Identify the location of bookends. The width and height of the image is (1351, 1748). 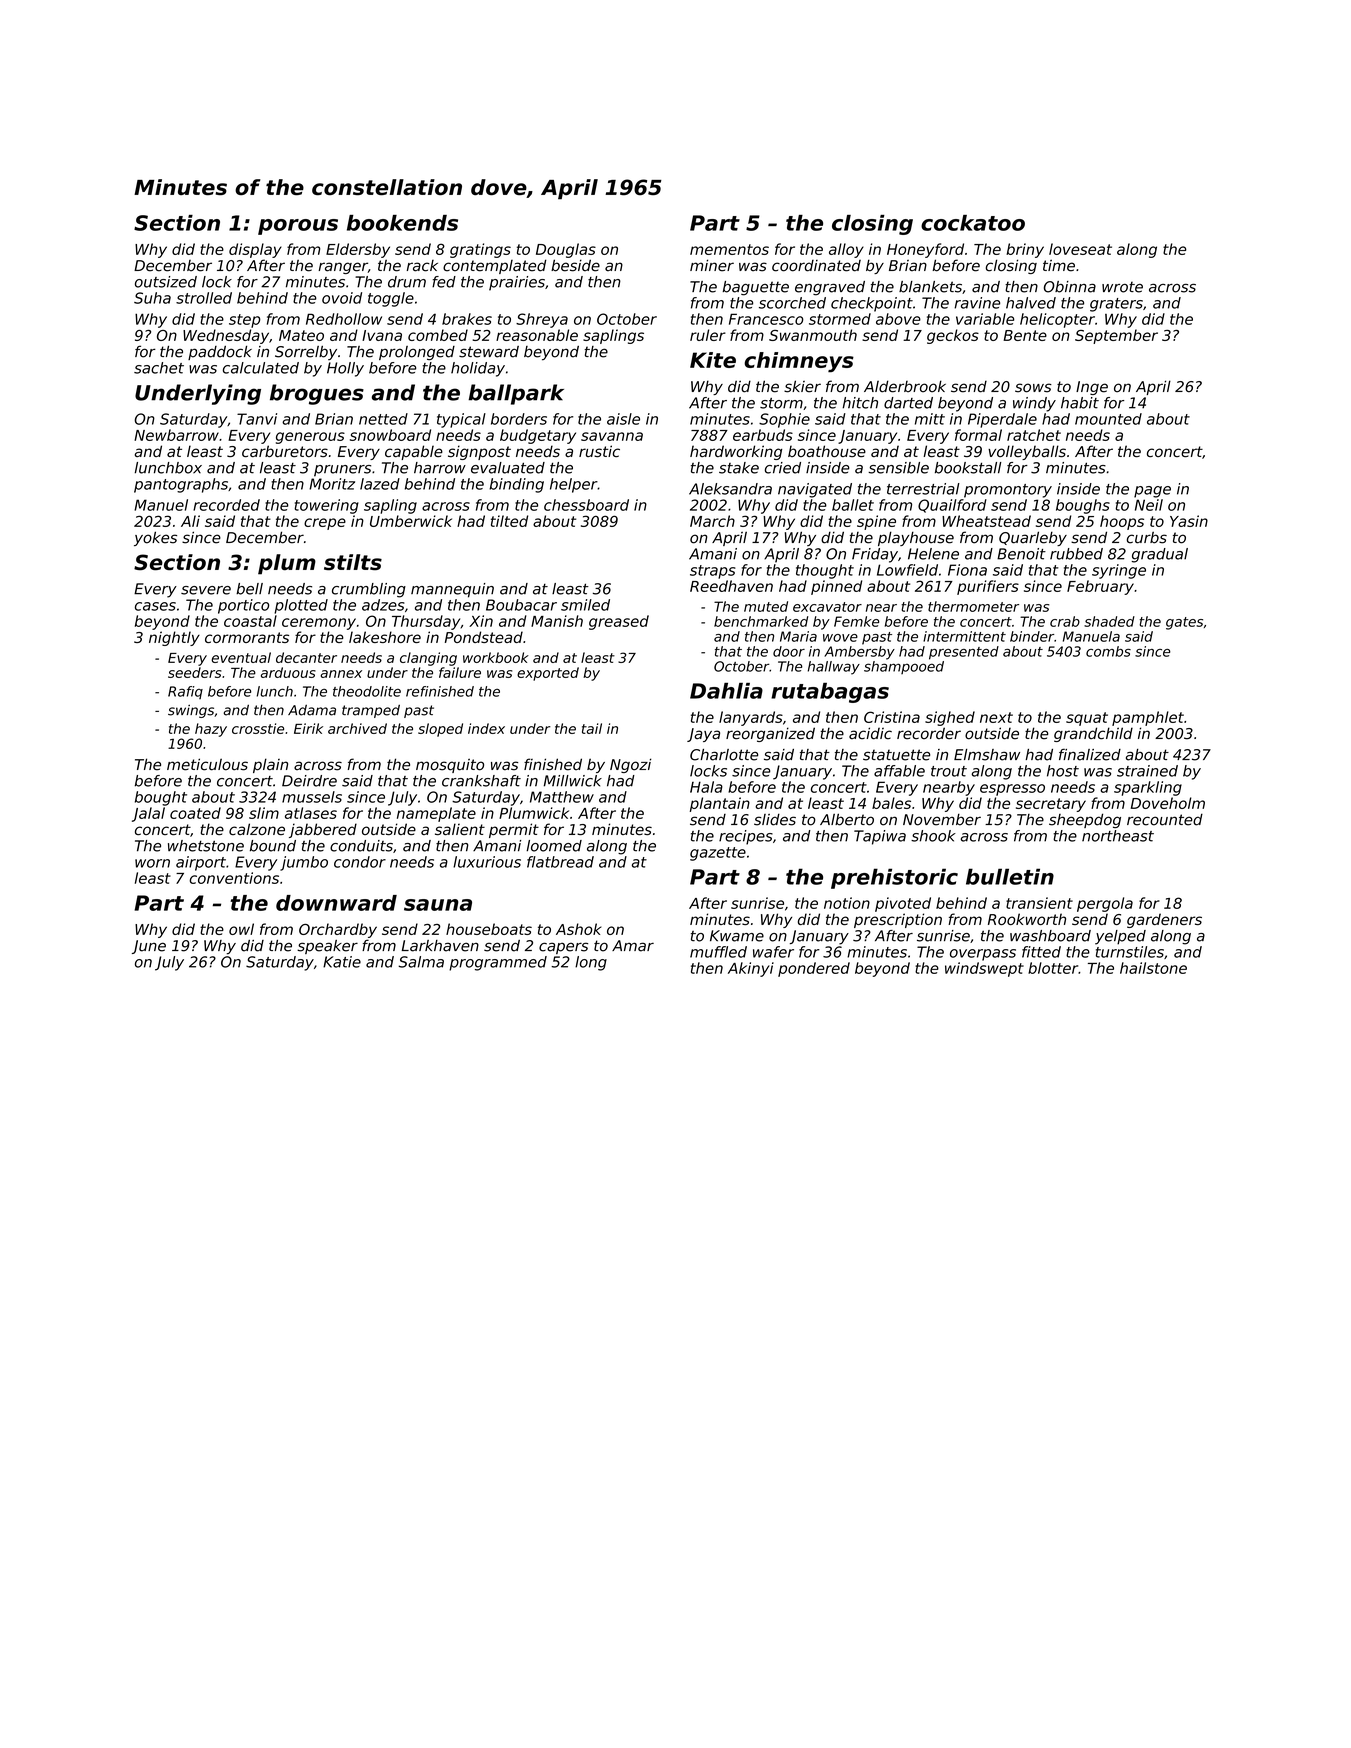
(402, 223).
